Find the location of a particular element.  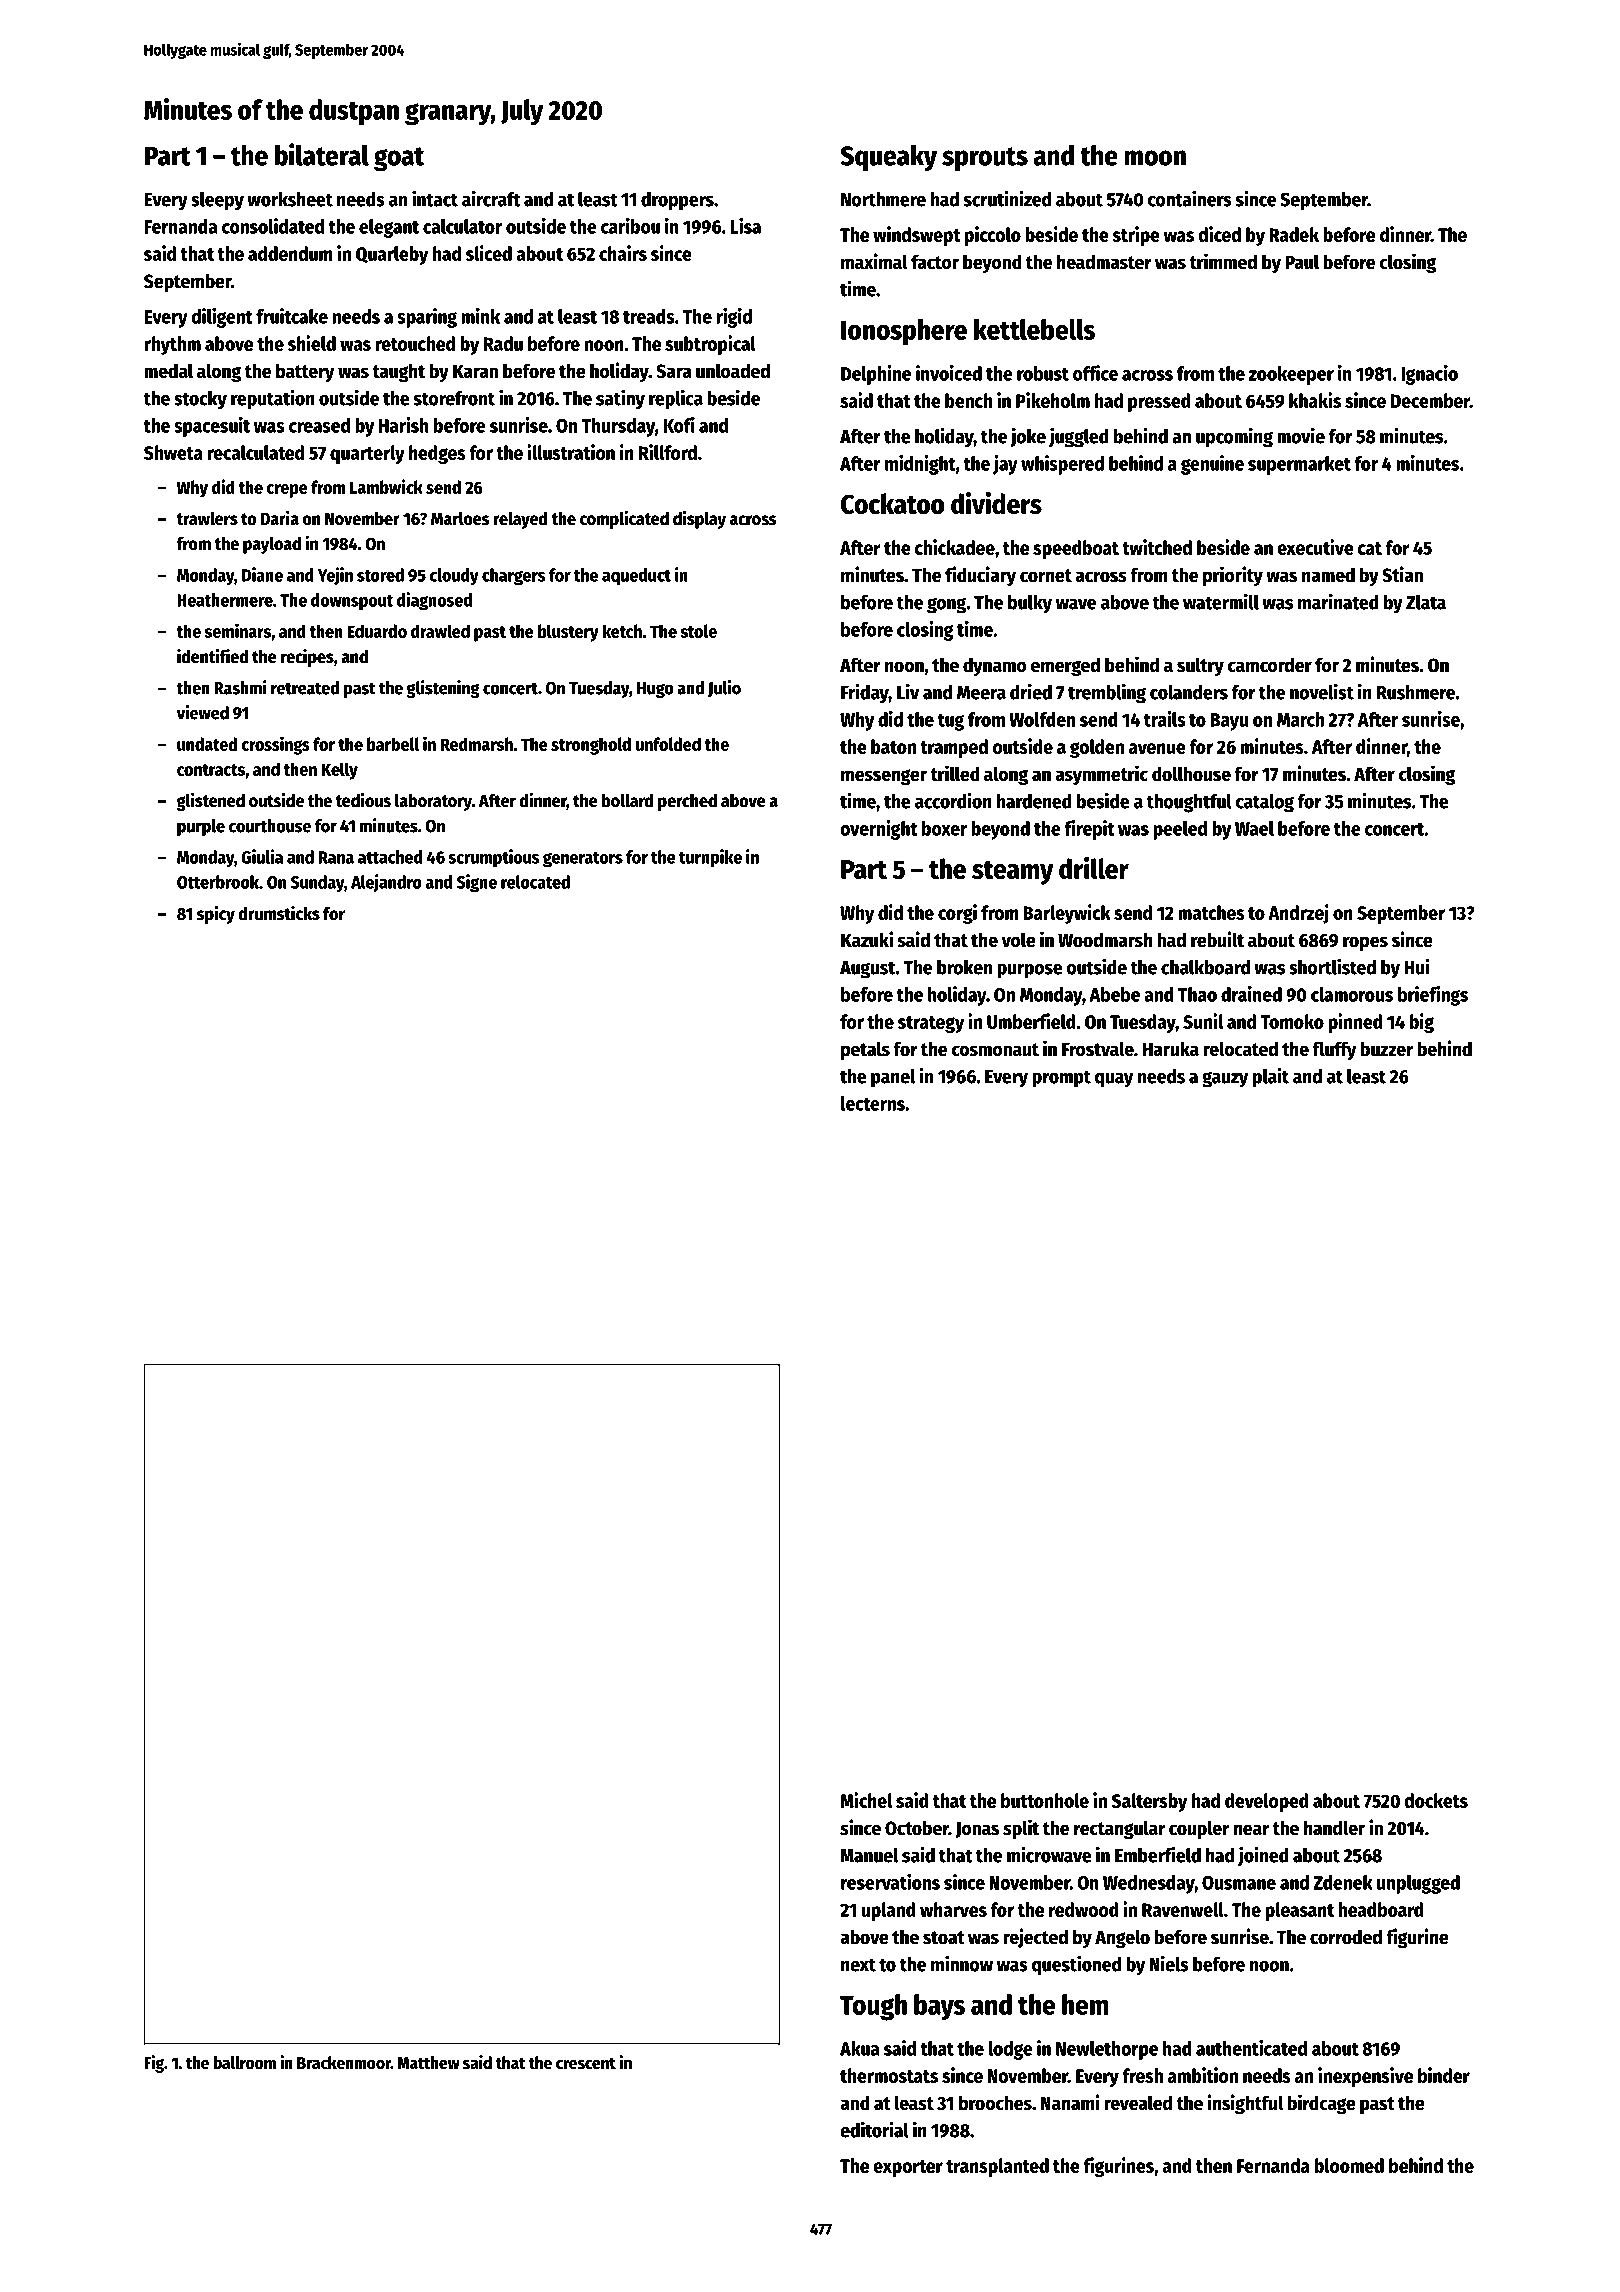

Brackenmoor is located at coordinates (344, 2063).
